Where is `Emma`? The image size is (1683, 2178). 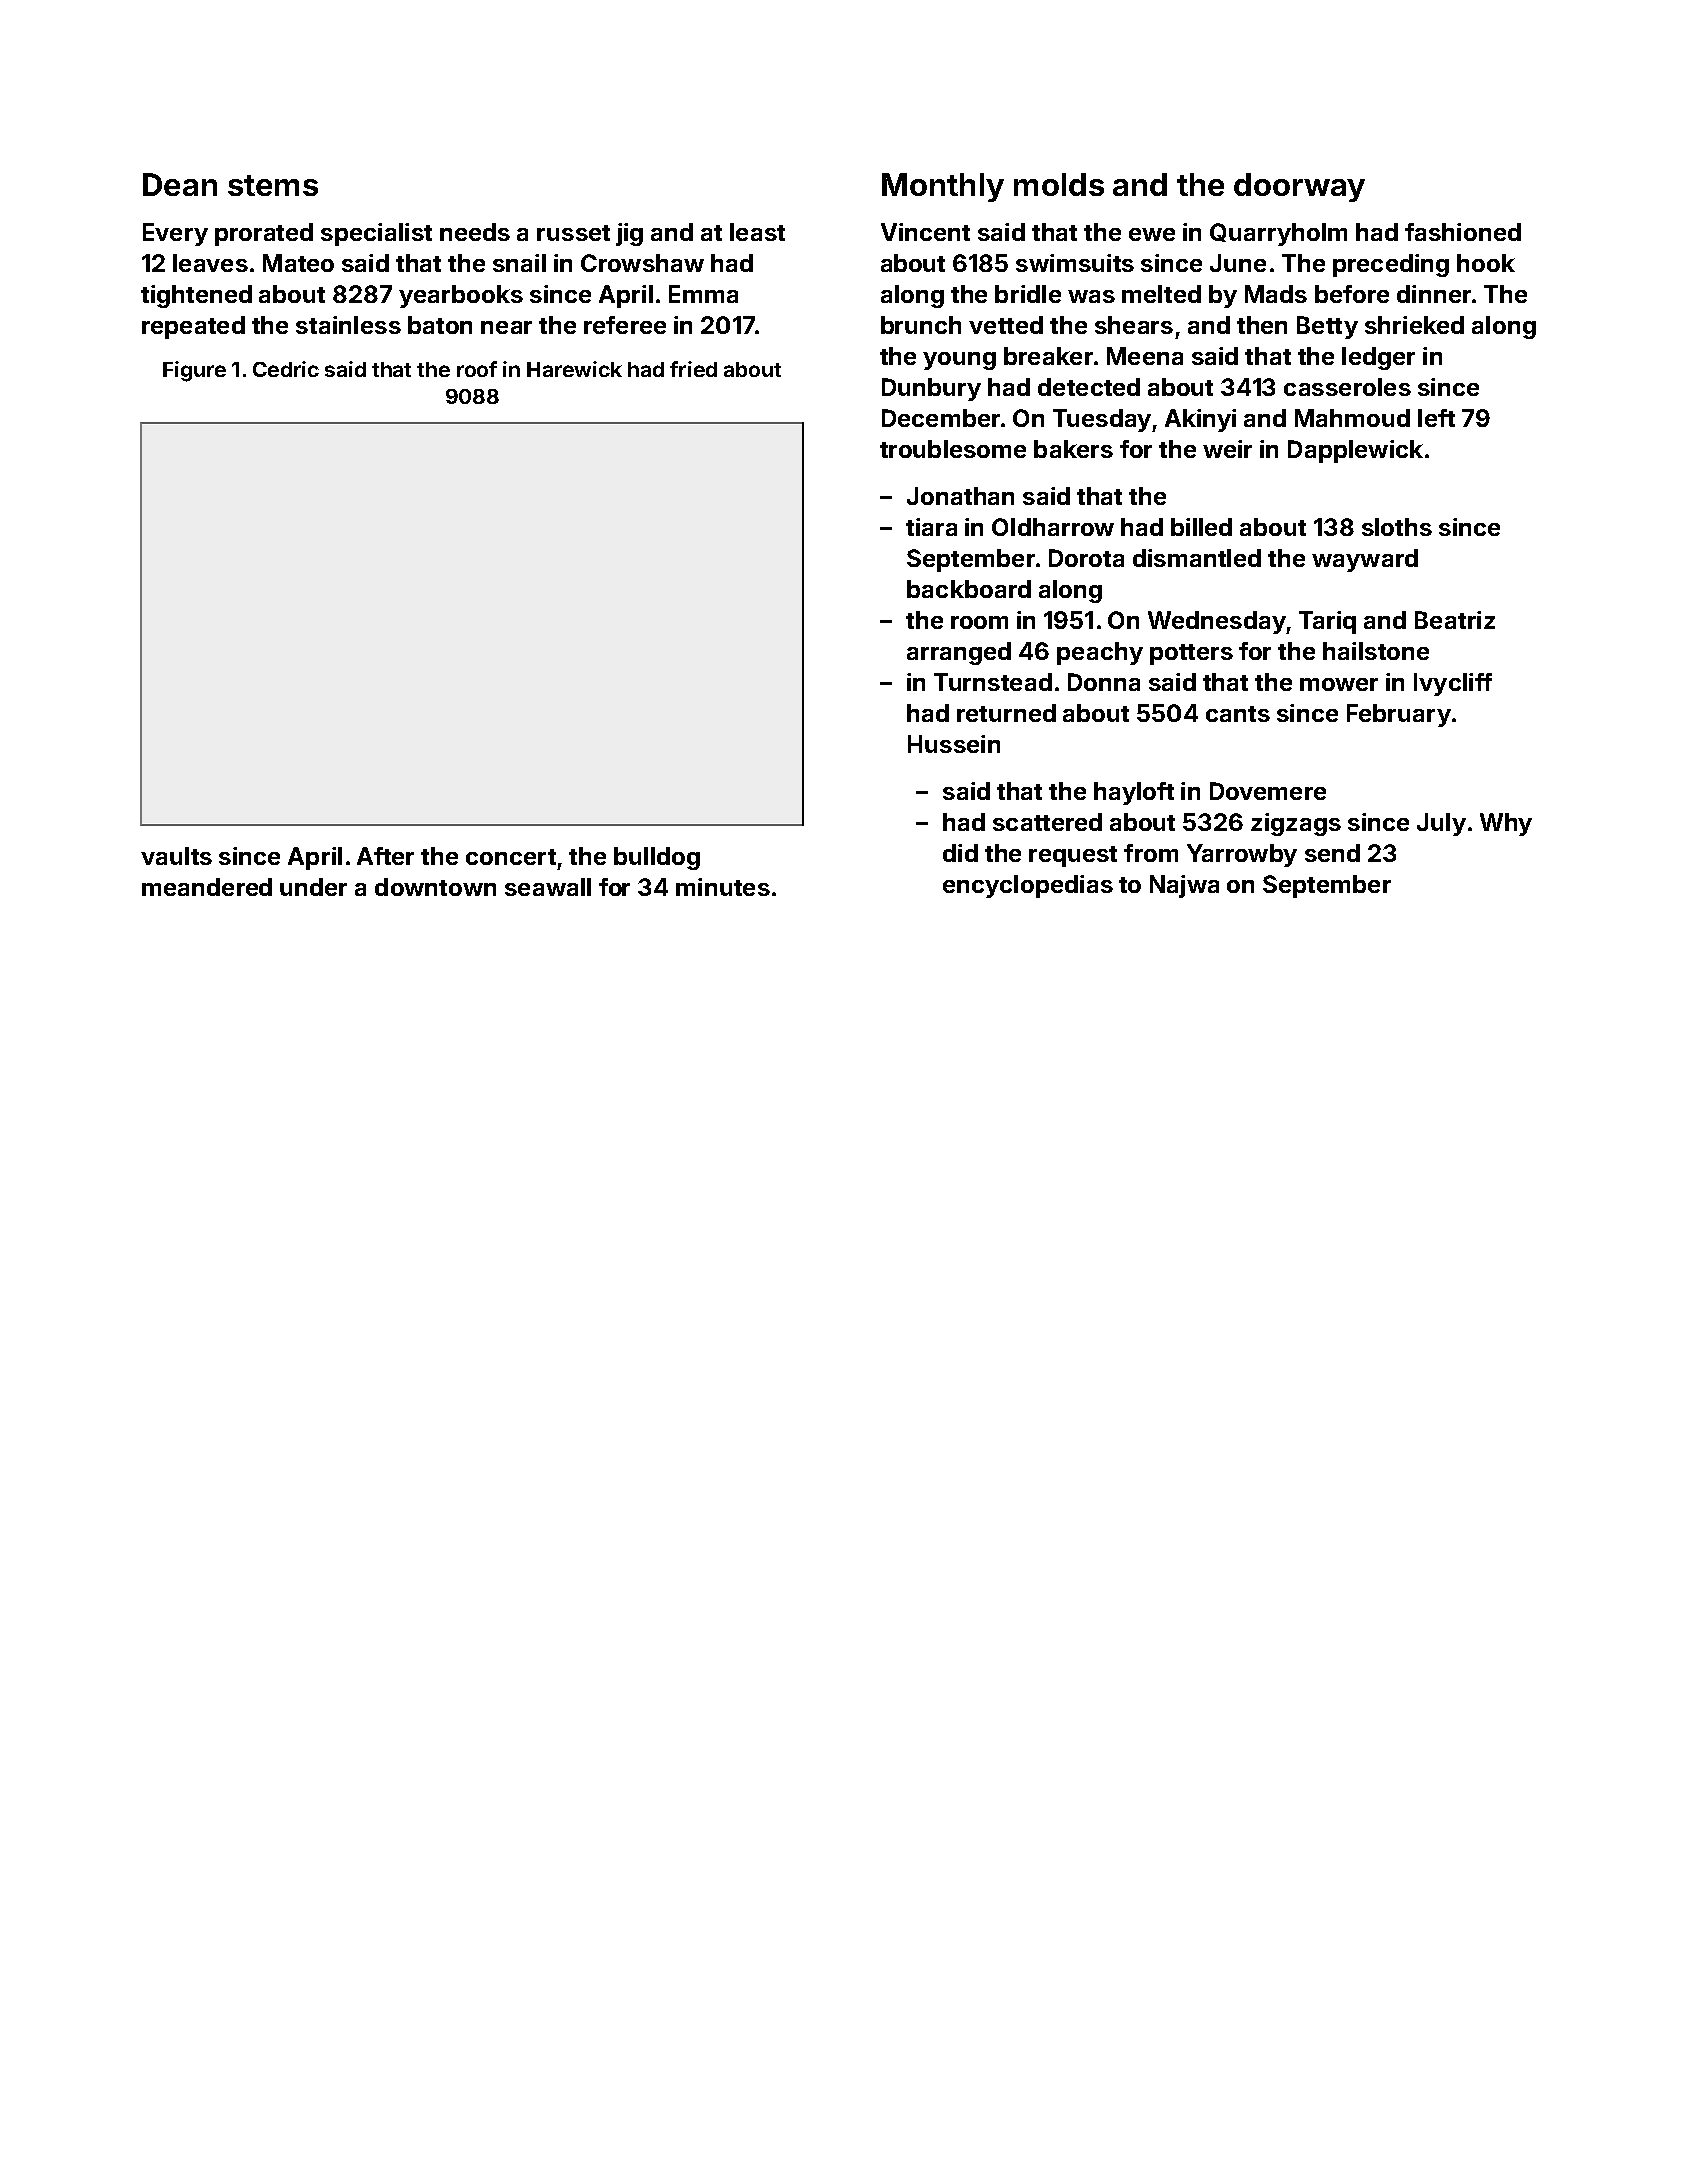 Emma is located at coordinates (703, 294).
